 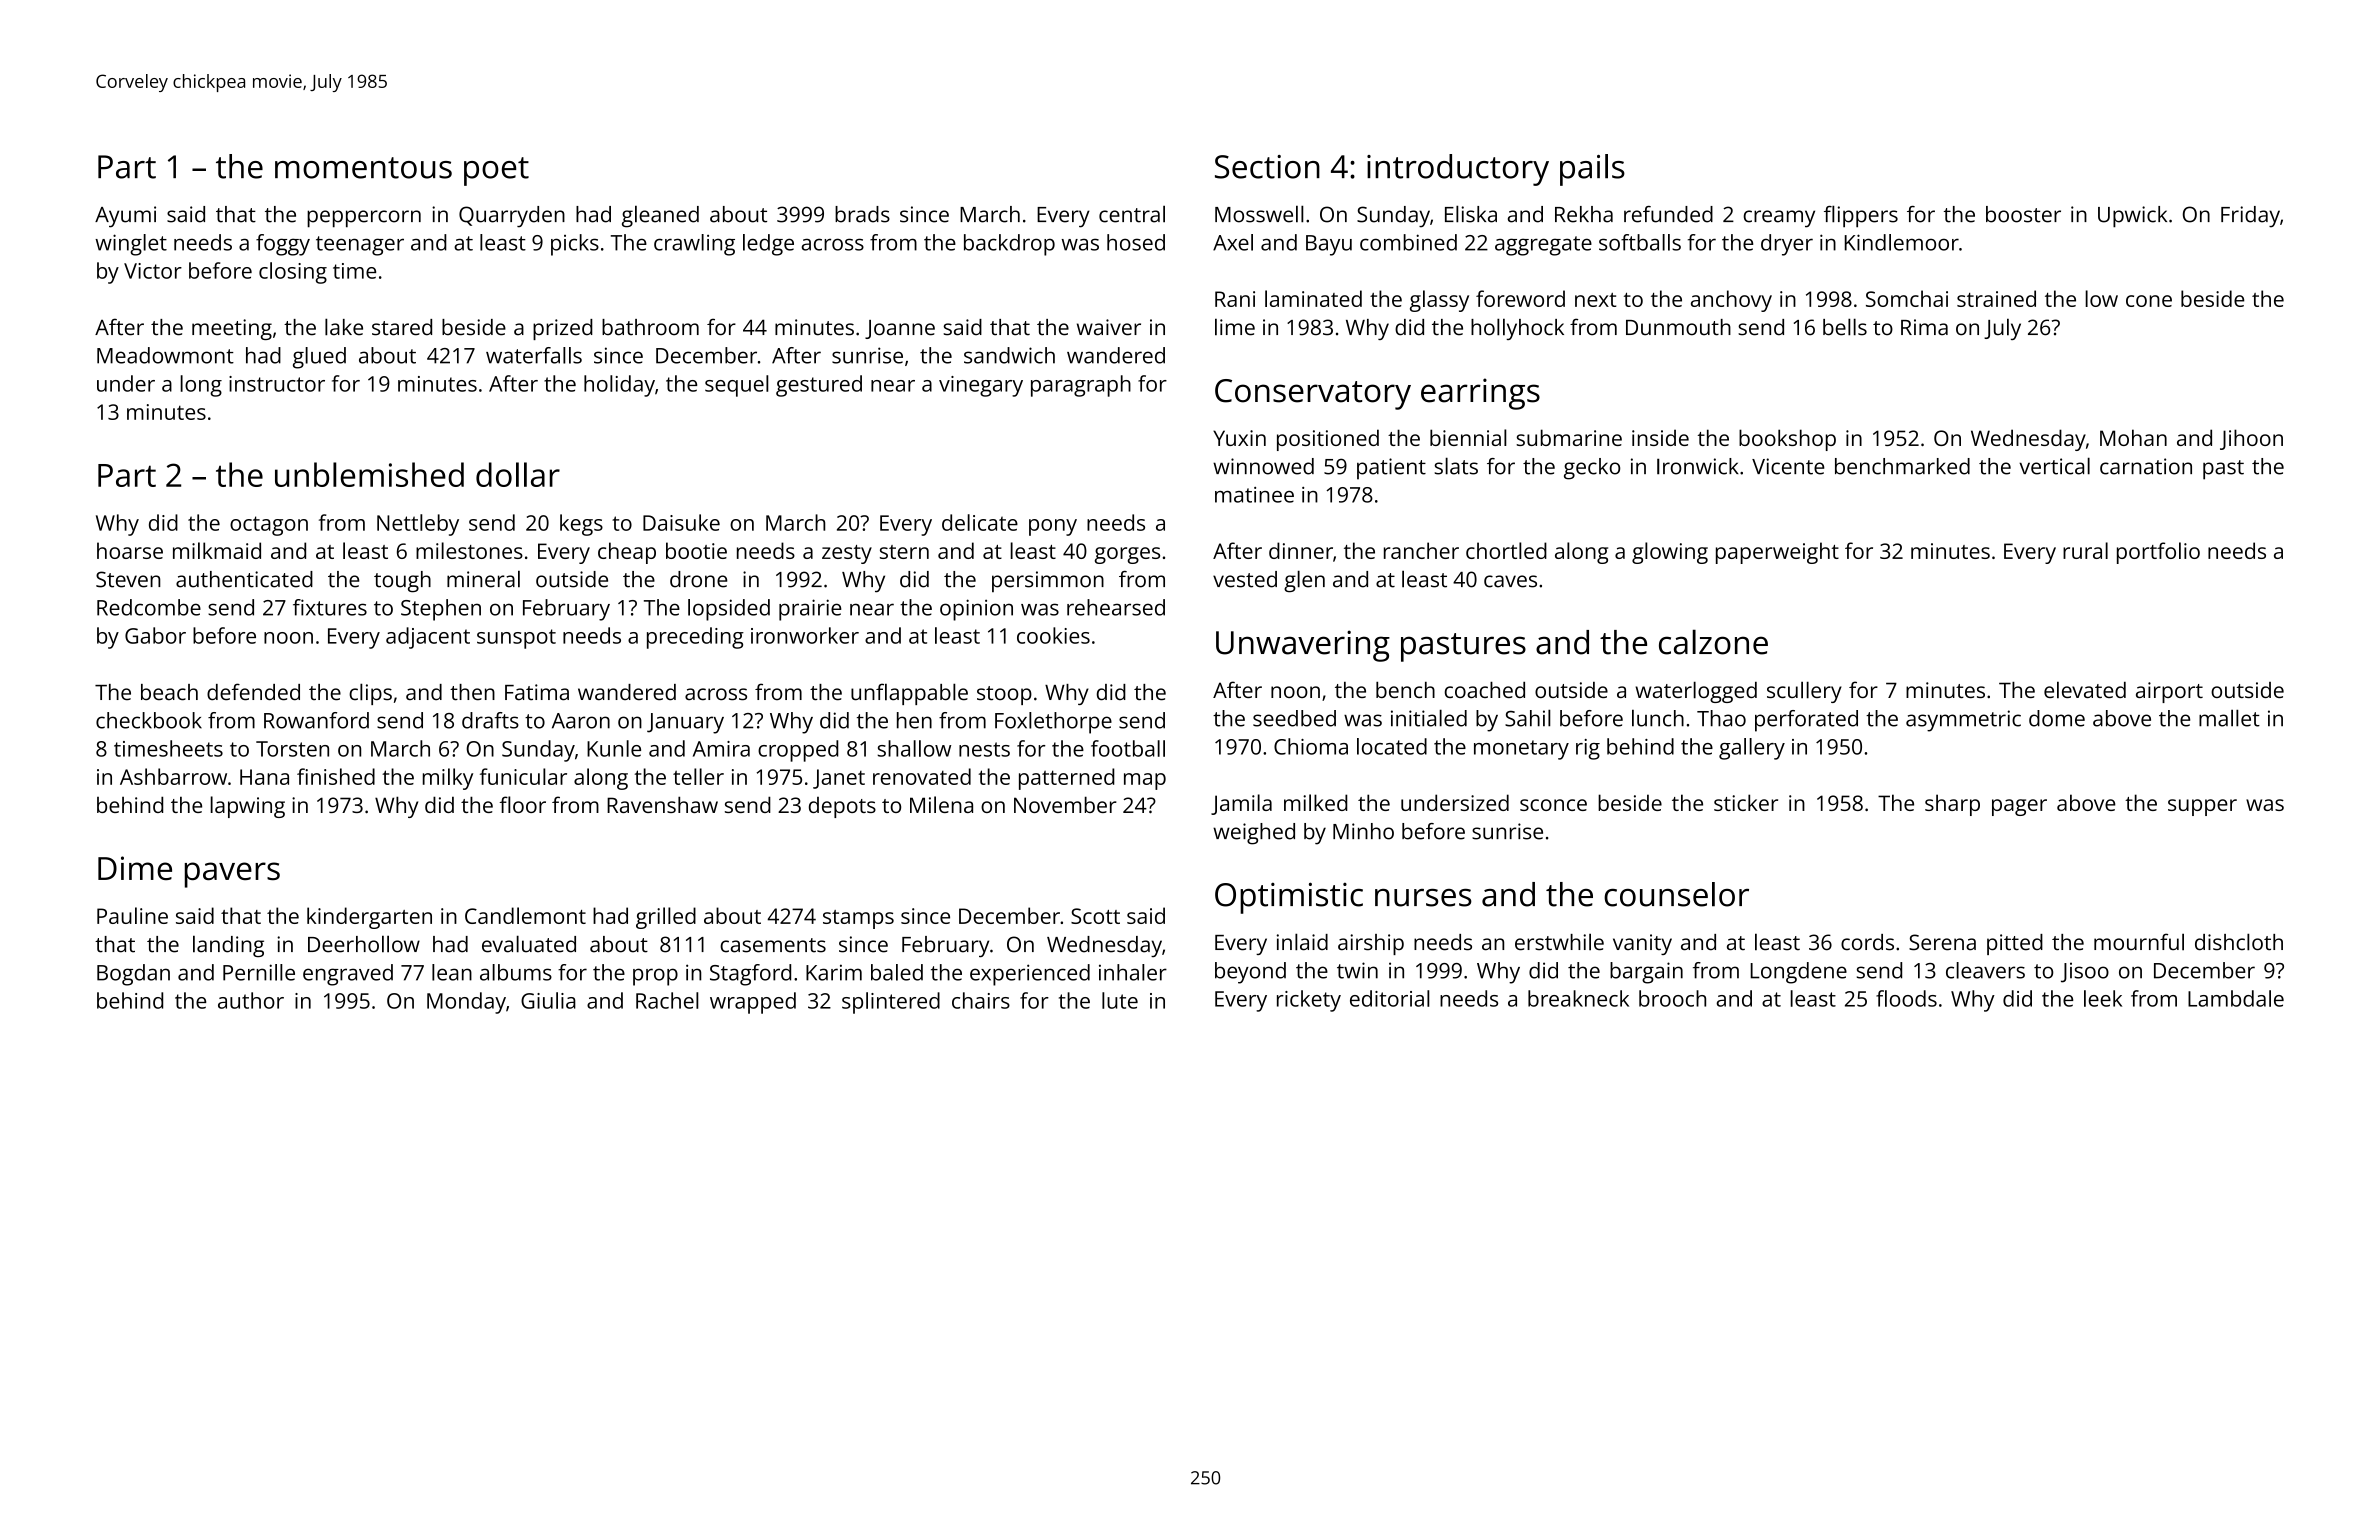 I want to click on patient, so click(x=1391, y=469).
